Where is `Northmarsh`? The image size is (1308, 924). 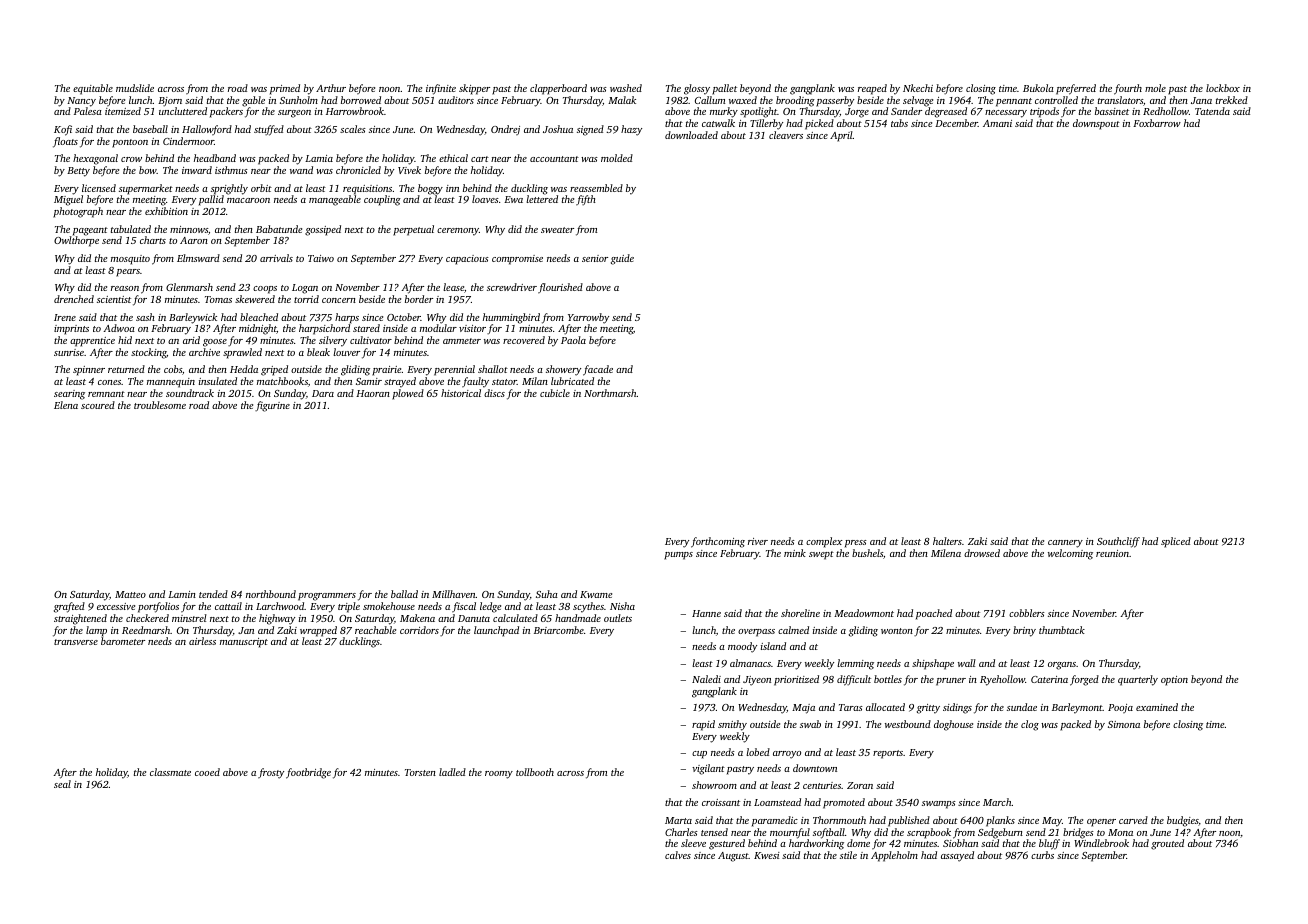
Northmarsh is located at coordinates (610, 393).
